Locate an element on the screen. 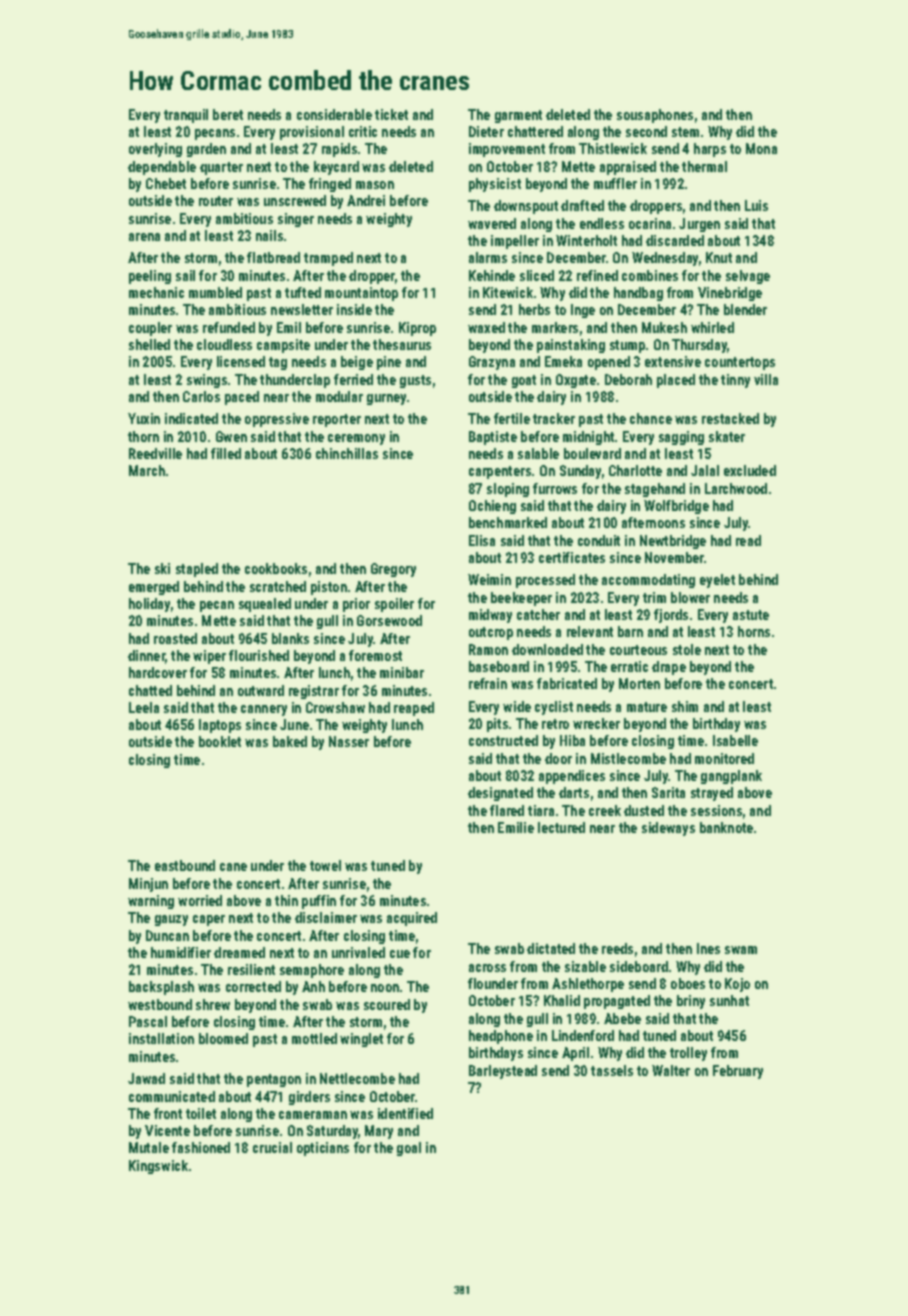 Image resolution: width=908 pixels, height=1316 pixels. identified is located at coordinates (405, 1113).
